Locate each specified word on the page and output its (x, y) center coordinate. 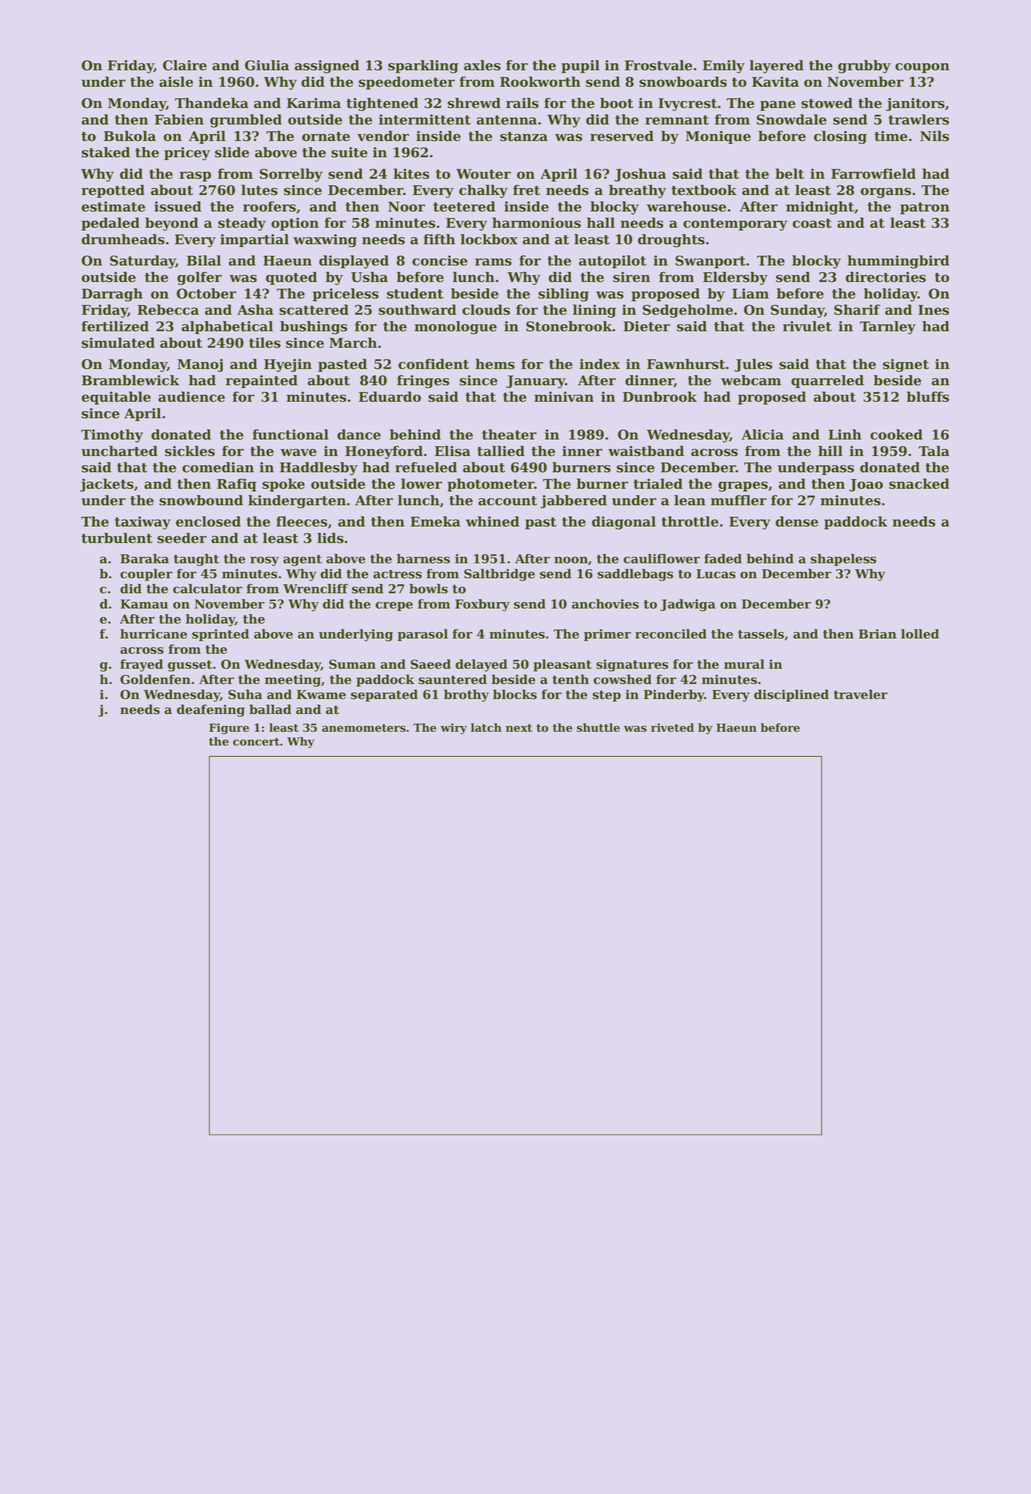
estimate (113, 206)
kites (411, 173)
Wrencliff (315, 589)
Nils (934, 136)
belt (789, 173)
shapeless (843, 560)
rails (522, 103)
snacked (919, 483)
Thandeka (211, 103)
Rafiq (236, 485)
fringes (423, 382)
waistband (646, 451)
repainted (262, 381)
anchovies (605, 604)
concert (256, 742)
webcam (751, 380)
